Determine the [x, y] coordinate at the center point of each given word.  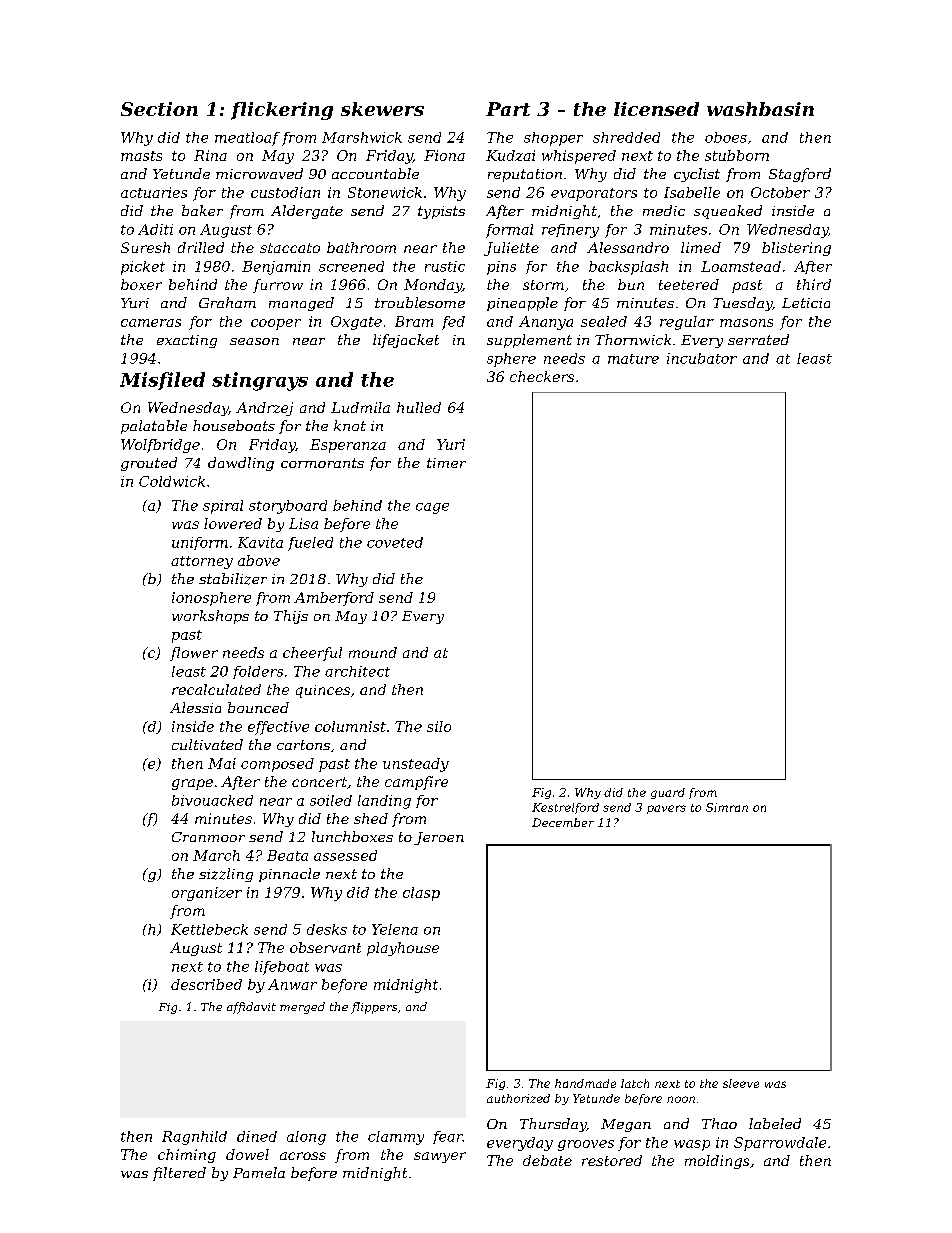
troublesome [420, 302]
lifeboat [282, 968]
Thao [719, 1123]
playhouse [403, 949]
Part [508, 109]
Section [159, 109]
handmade [585, 1083]
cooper [276, 324]
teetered [689, 284]
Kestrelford [565, 808]
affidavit [251, 1008]
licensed [656, 109]
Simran [727, 807]
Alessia [195, 707]
